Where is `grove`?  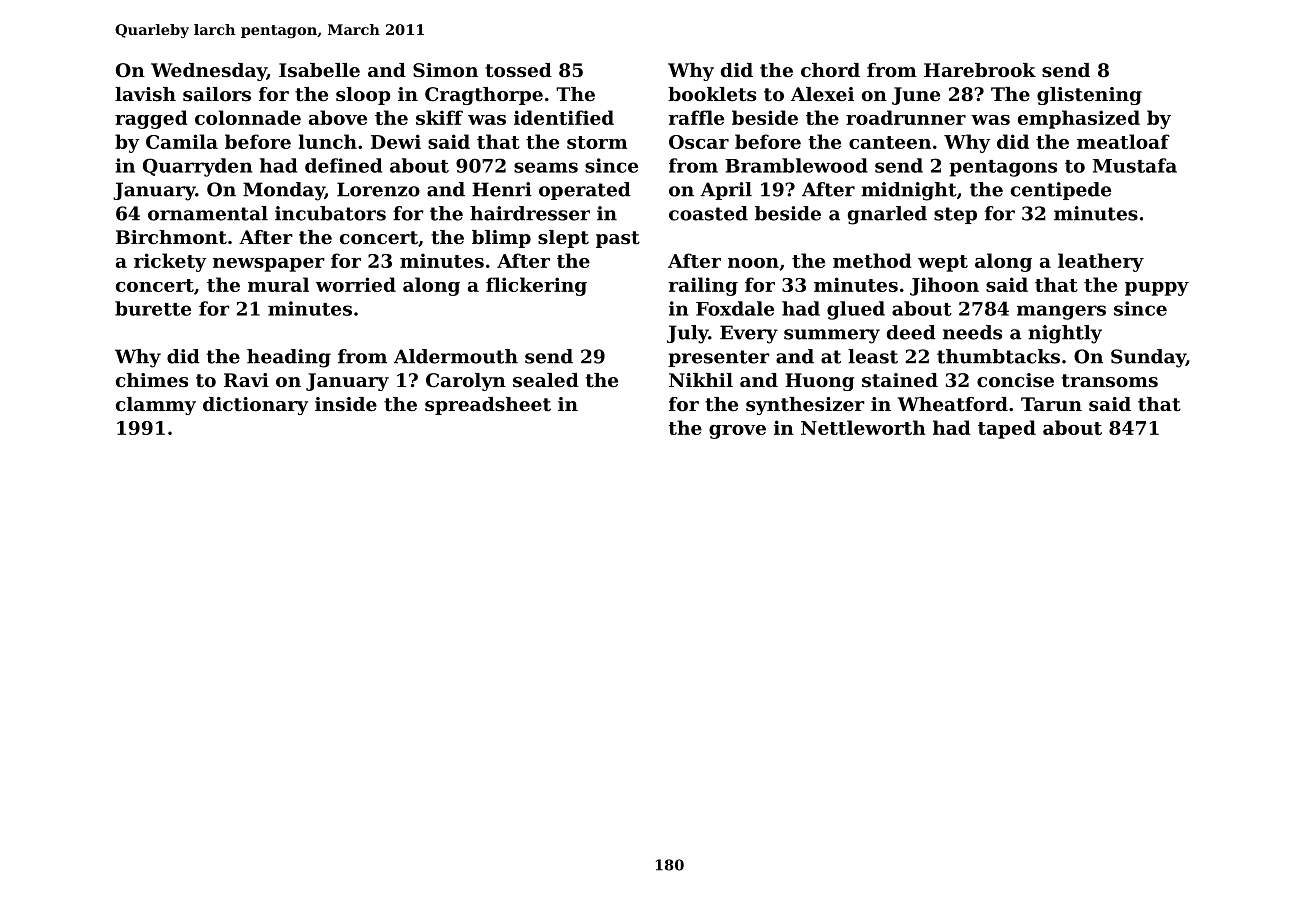 grove is located at coordinates (737, 432).
